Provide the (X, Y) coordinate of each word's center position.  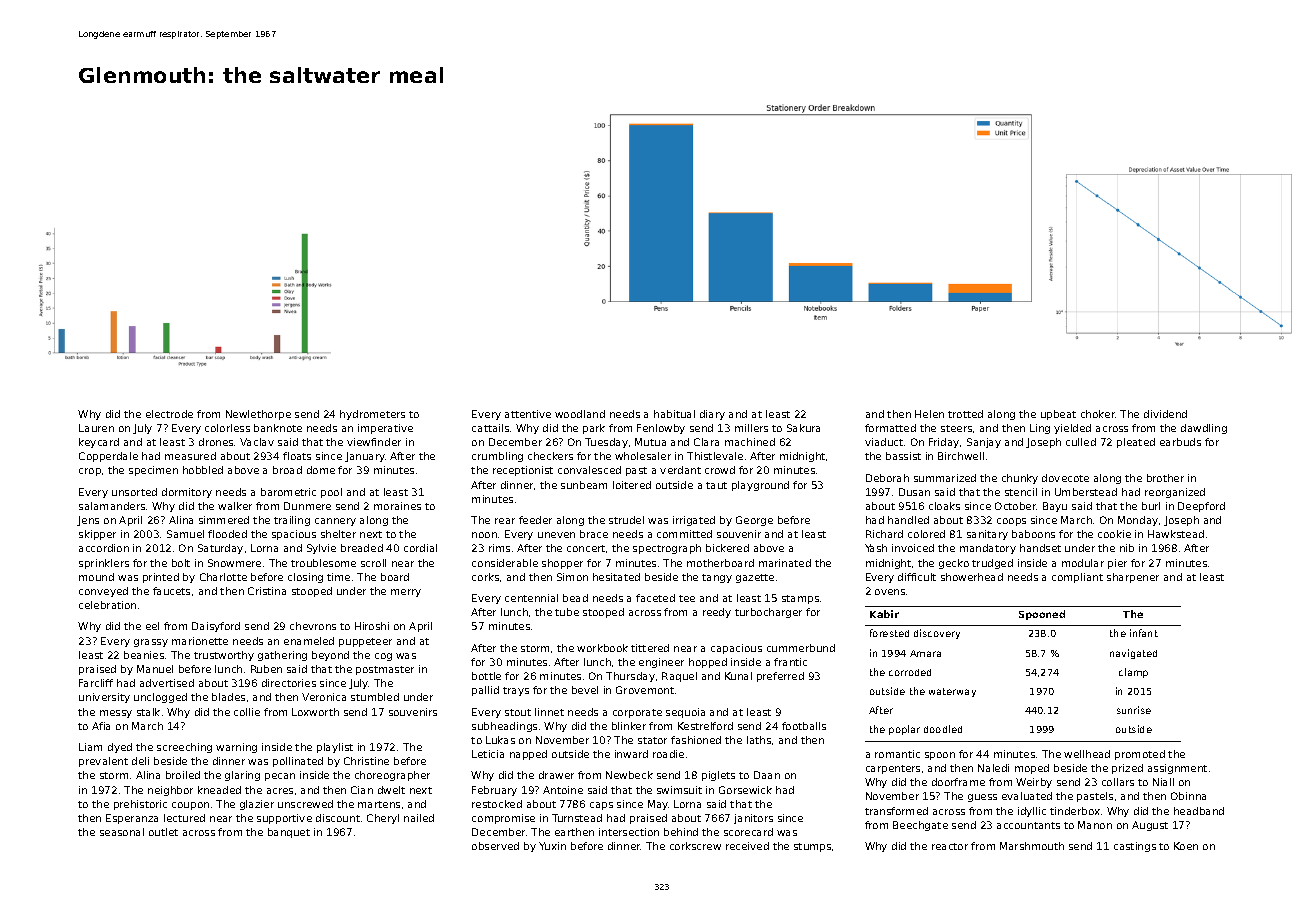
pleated (1136, 443)
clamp (1133, 673)
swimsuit (679, 790)
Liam (90, 747)
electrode (169, 414)
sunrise (1134, 710)
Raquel (679, 677)
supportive (284, 819)
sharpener (1133, 578)
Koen (1186, 846)
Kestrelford (705, 726)
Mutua (650, 442)
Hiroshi (372, 626)
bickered (727, 548)
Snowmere (234, 563)
